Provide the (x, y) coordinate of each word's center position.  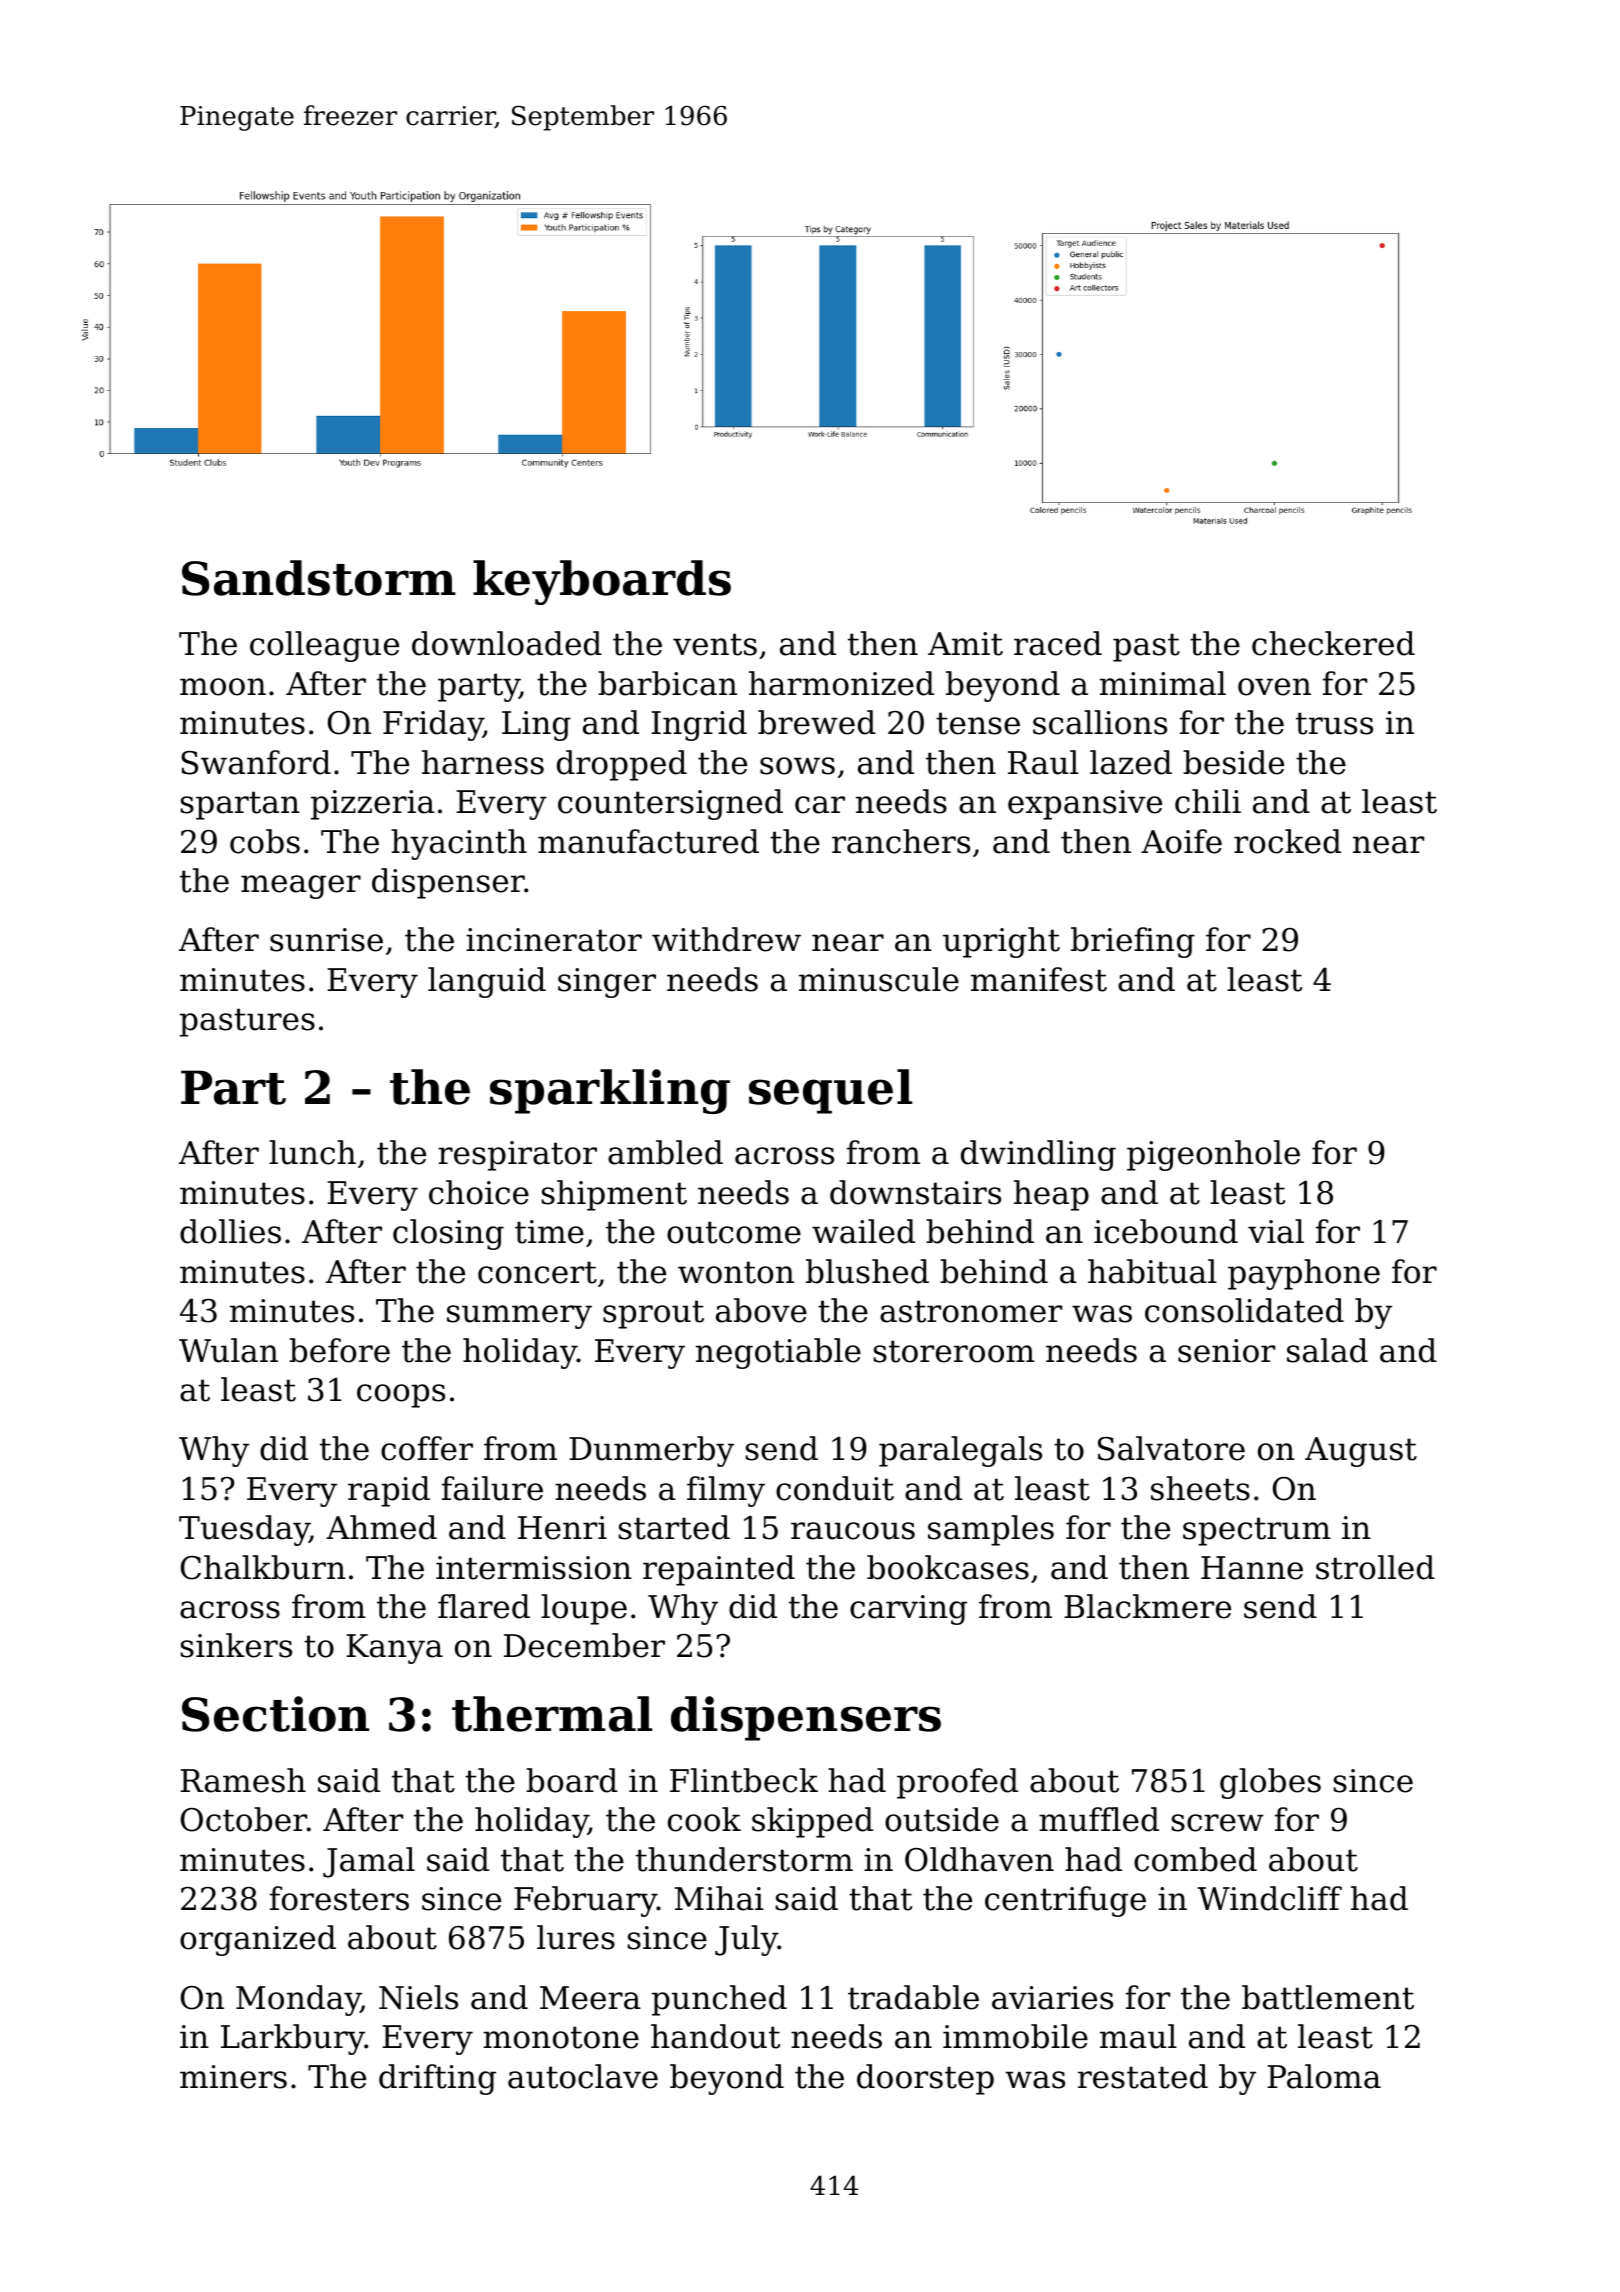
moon (223, 687)
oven (1274, 687)
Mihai (719, 1898)
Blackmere (1147, 1606)
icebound (1166, 1231)
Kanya (394, 1649)
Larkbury (293, 2039)
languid (487, 982)
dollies (230, 1231)
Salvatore (1171, 1448)
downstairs (915, 1192)
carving (908, 1610)
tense (978, 723)
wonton (736, 1272)
